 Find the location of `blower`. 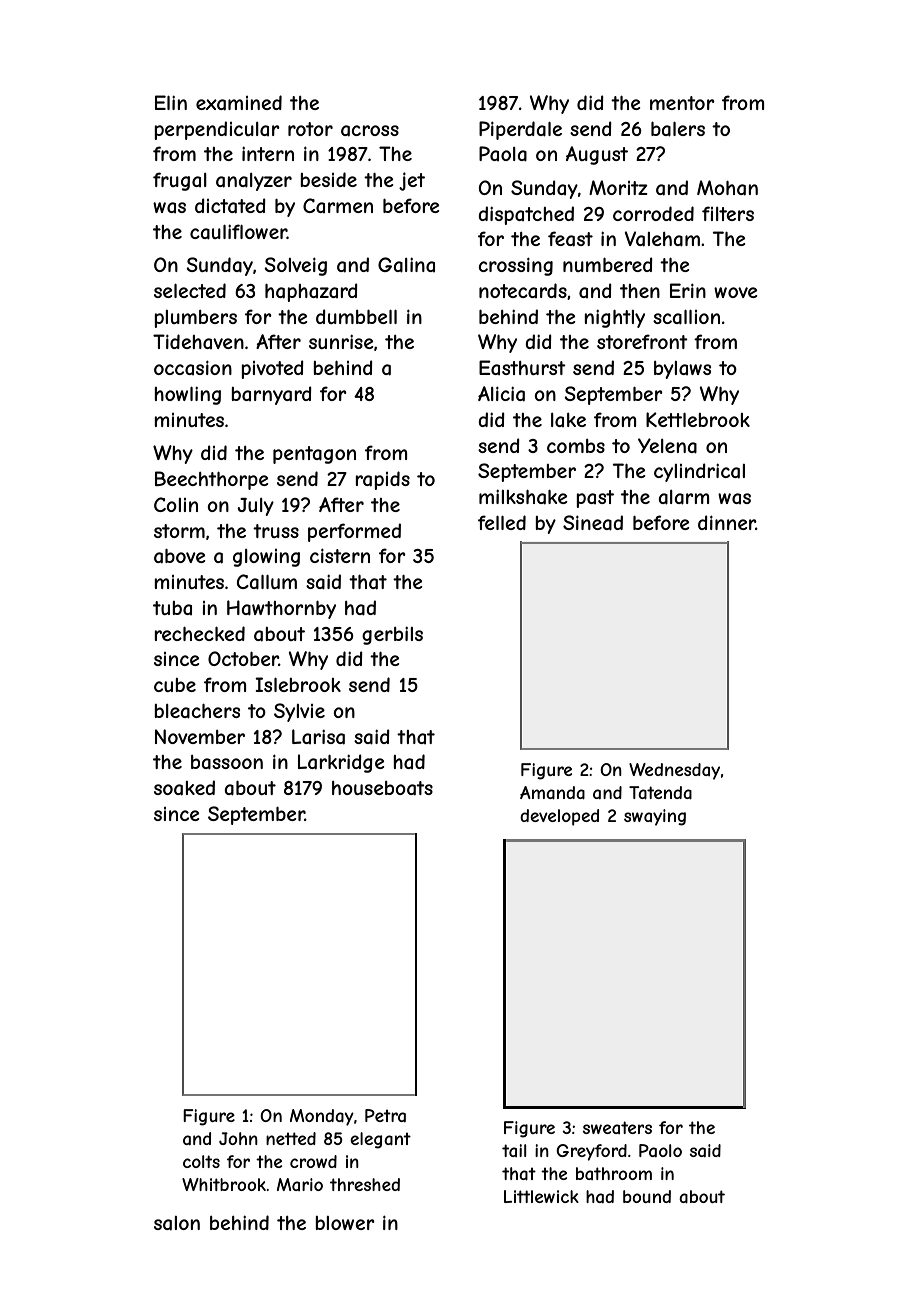

blower is located at coordinates (345, 1223).
